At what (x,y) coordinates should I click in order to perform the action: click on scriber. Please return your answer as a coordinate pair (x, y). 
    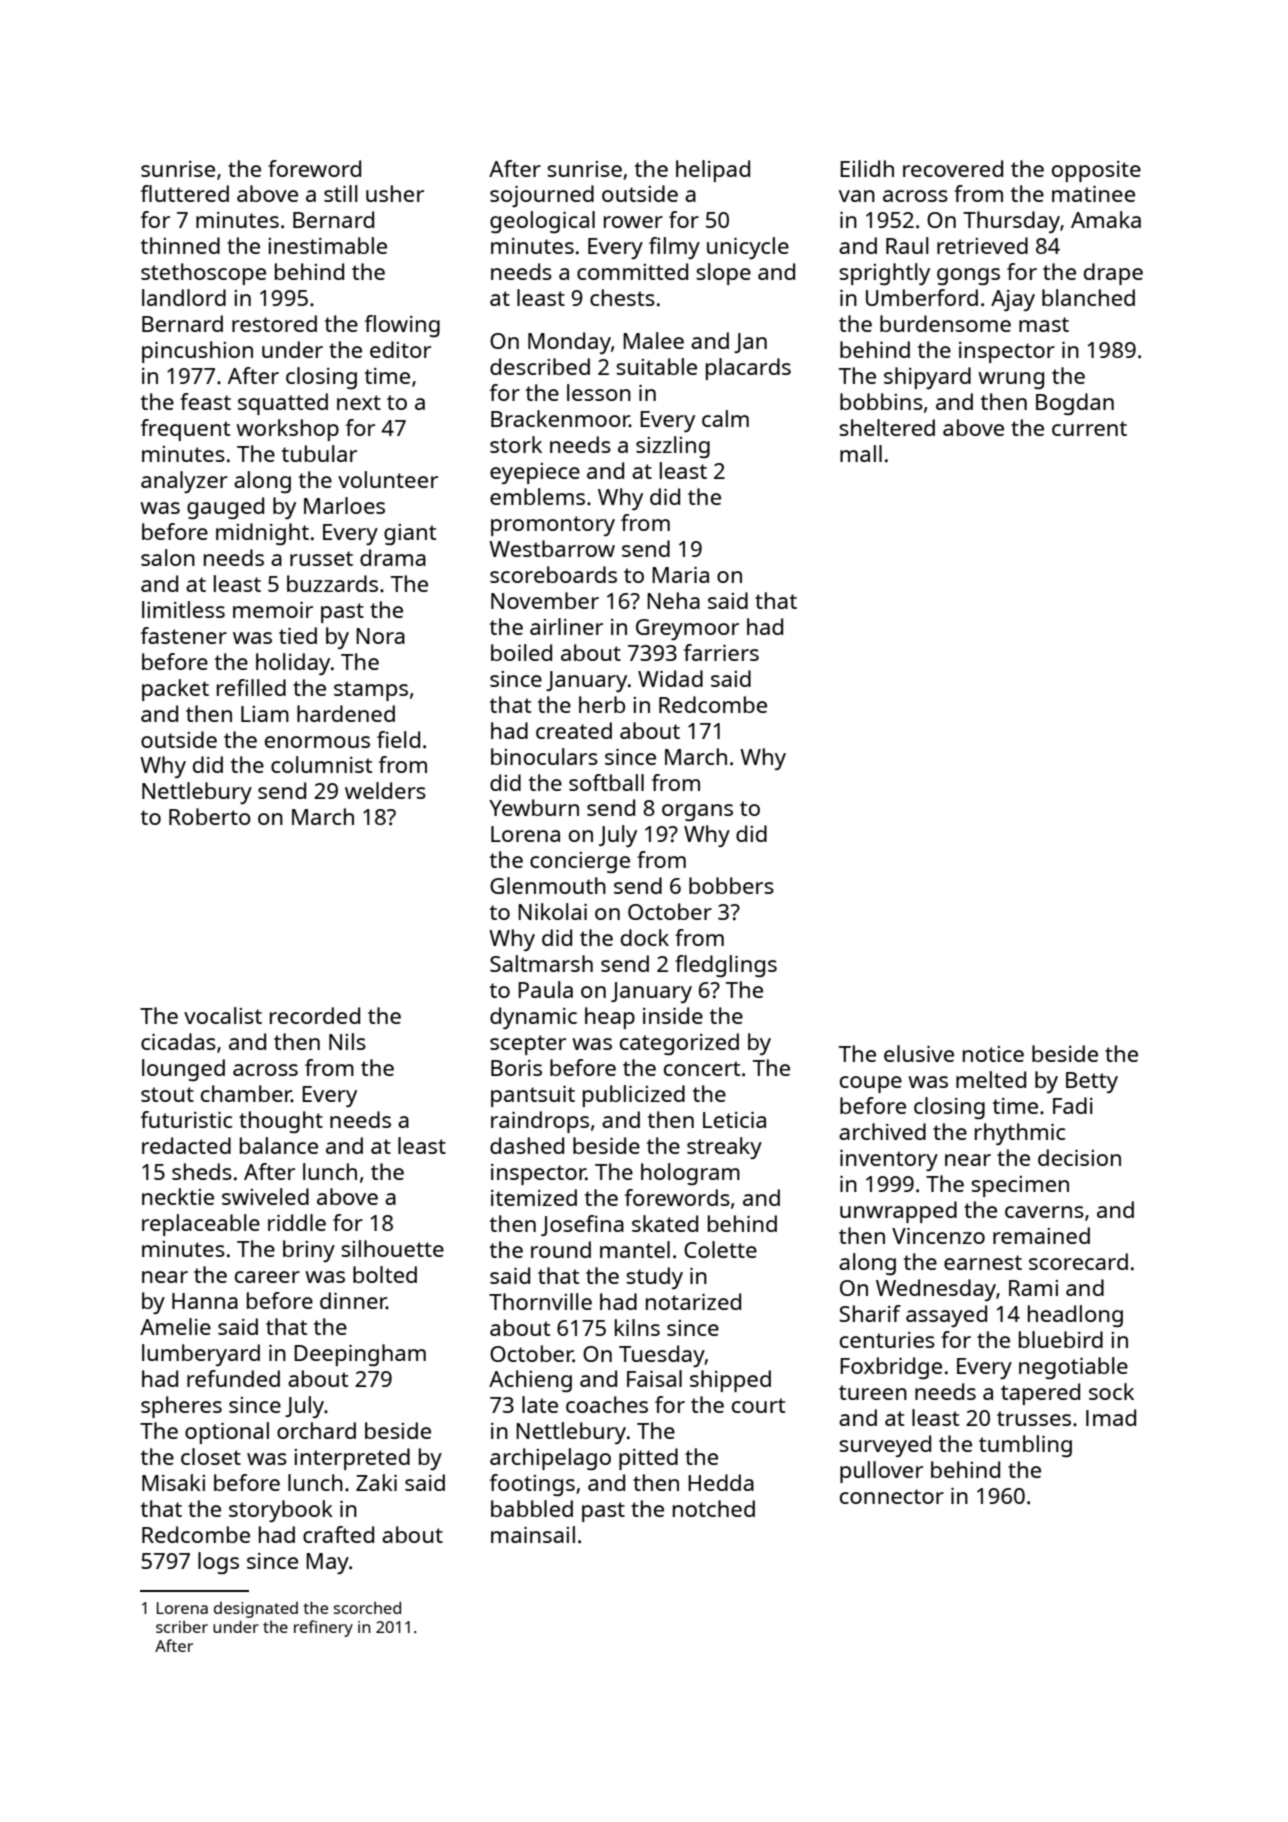
    Looking at the image, I should click on (182, 1627).
